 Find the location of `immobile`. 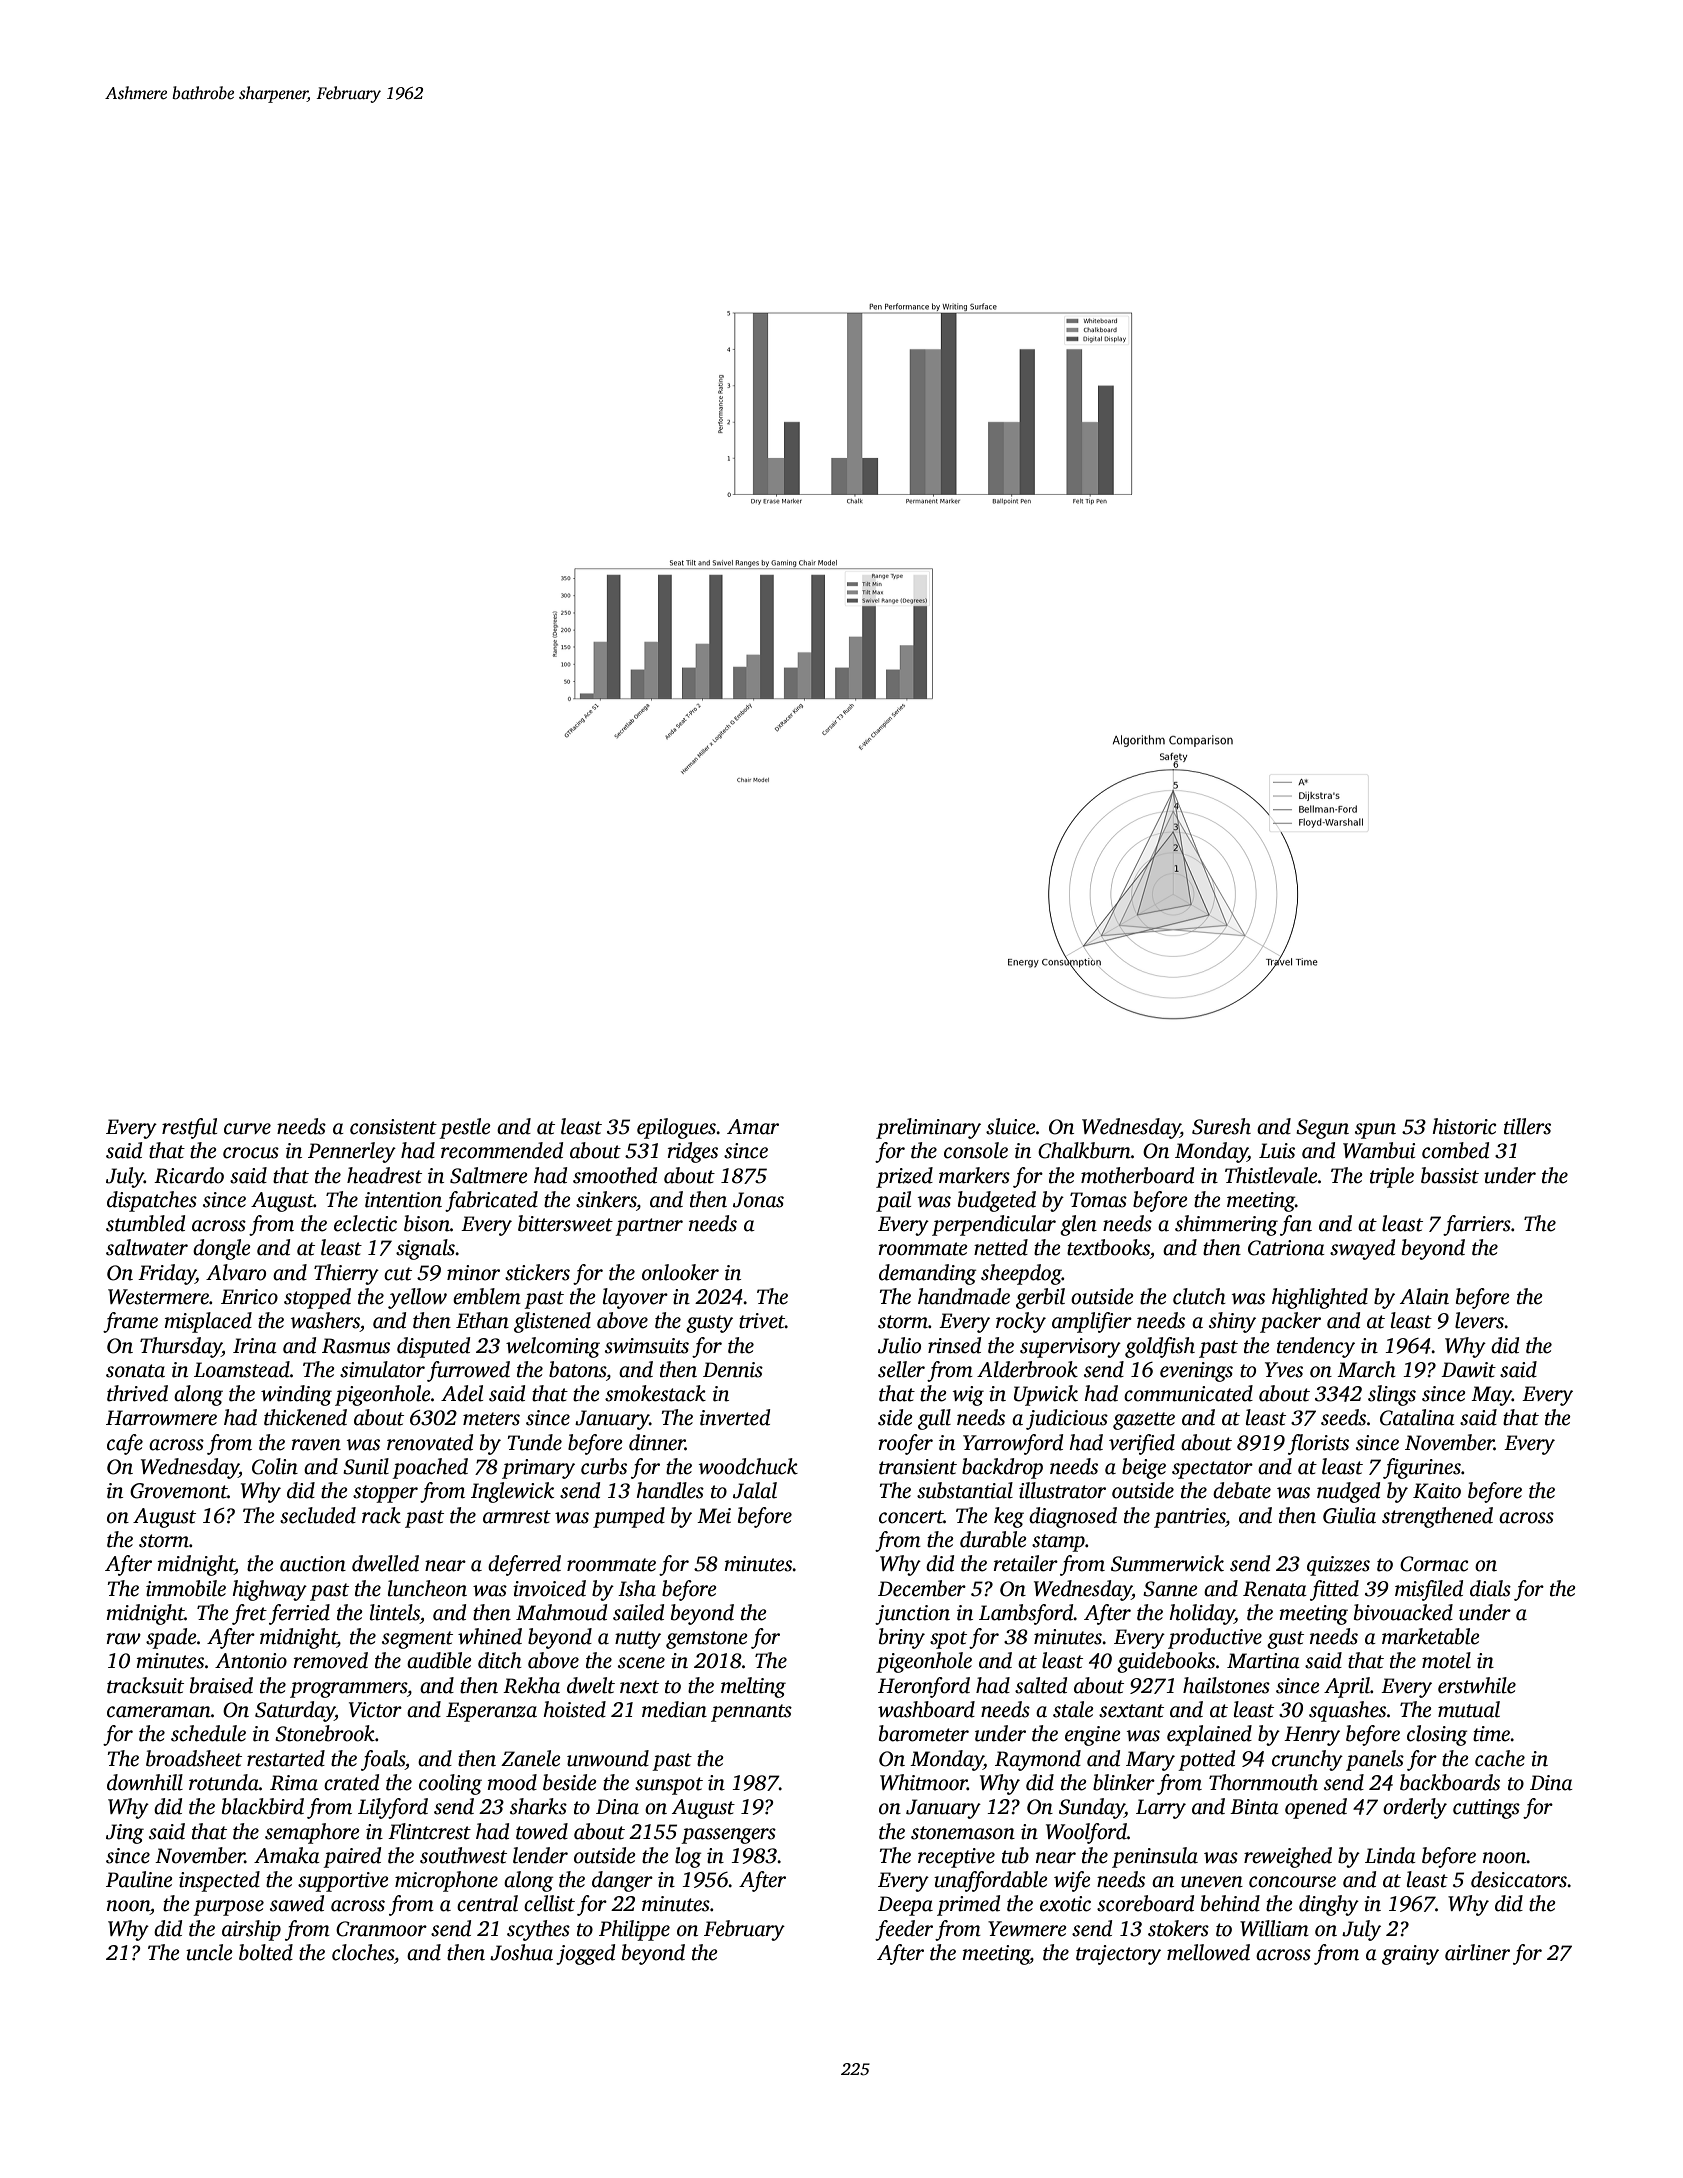

immobile is located at coordinates (186, 1588).
